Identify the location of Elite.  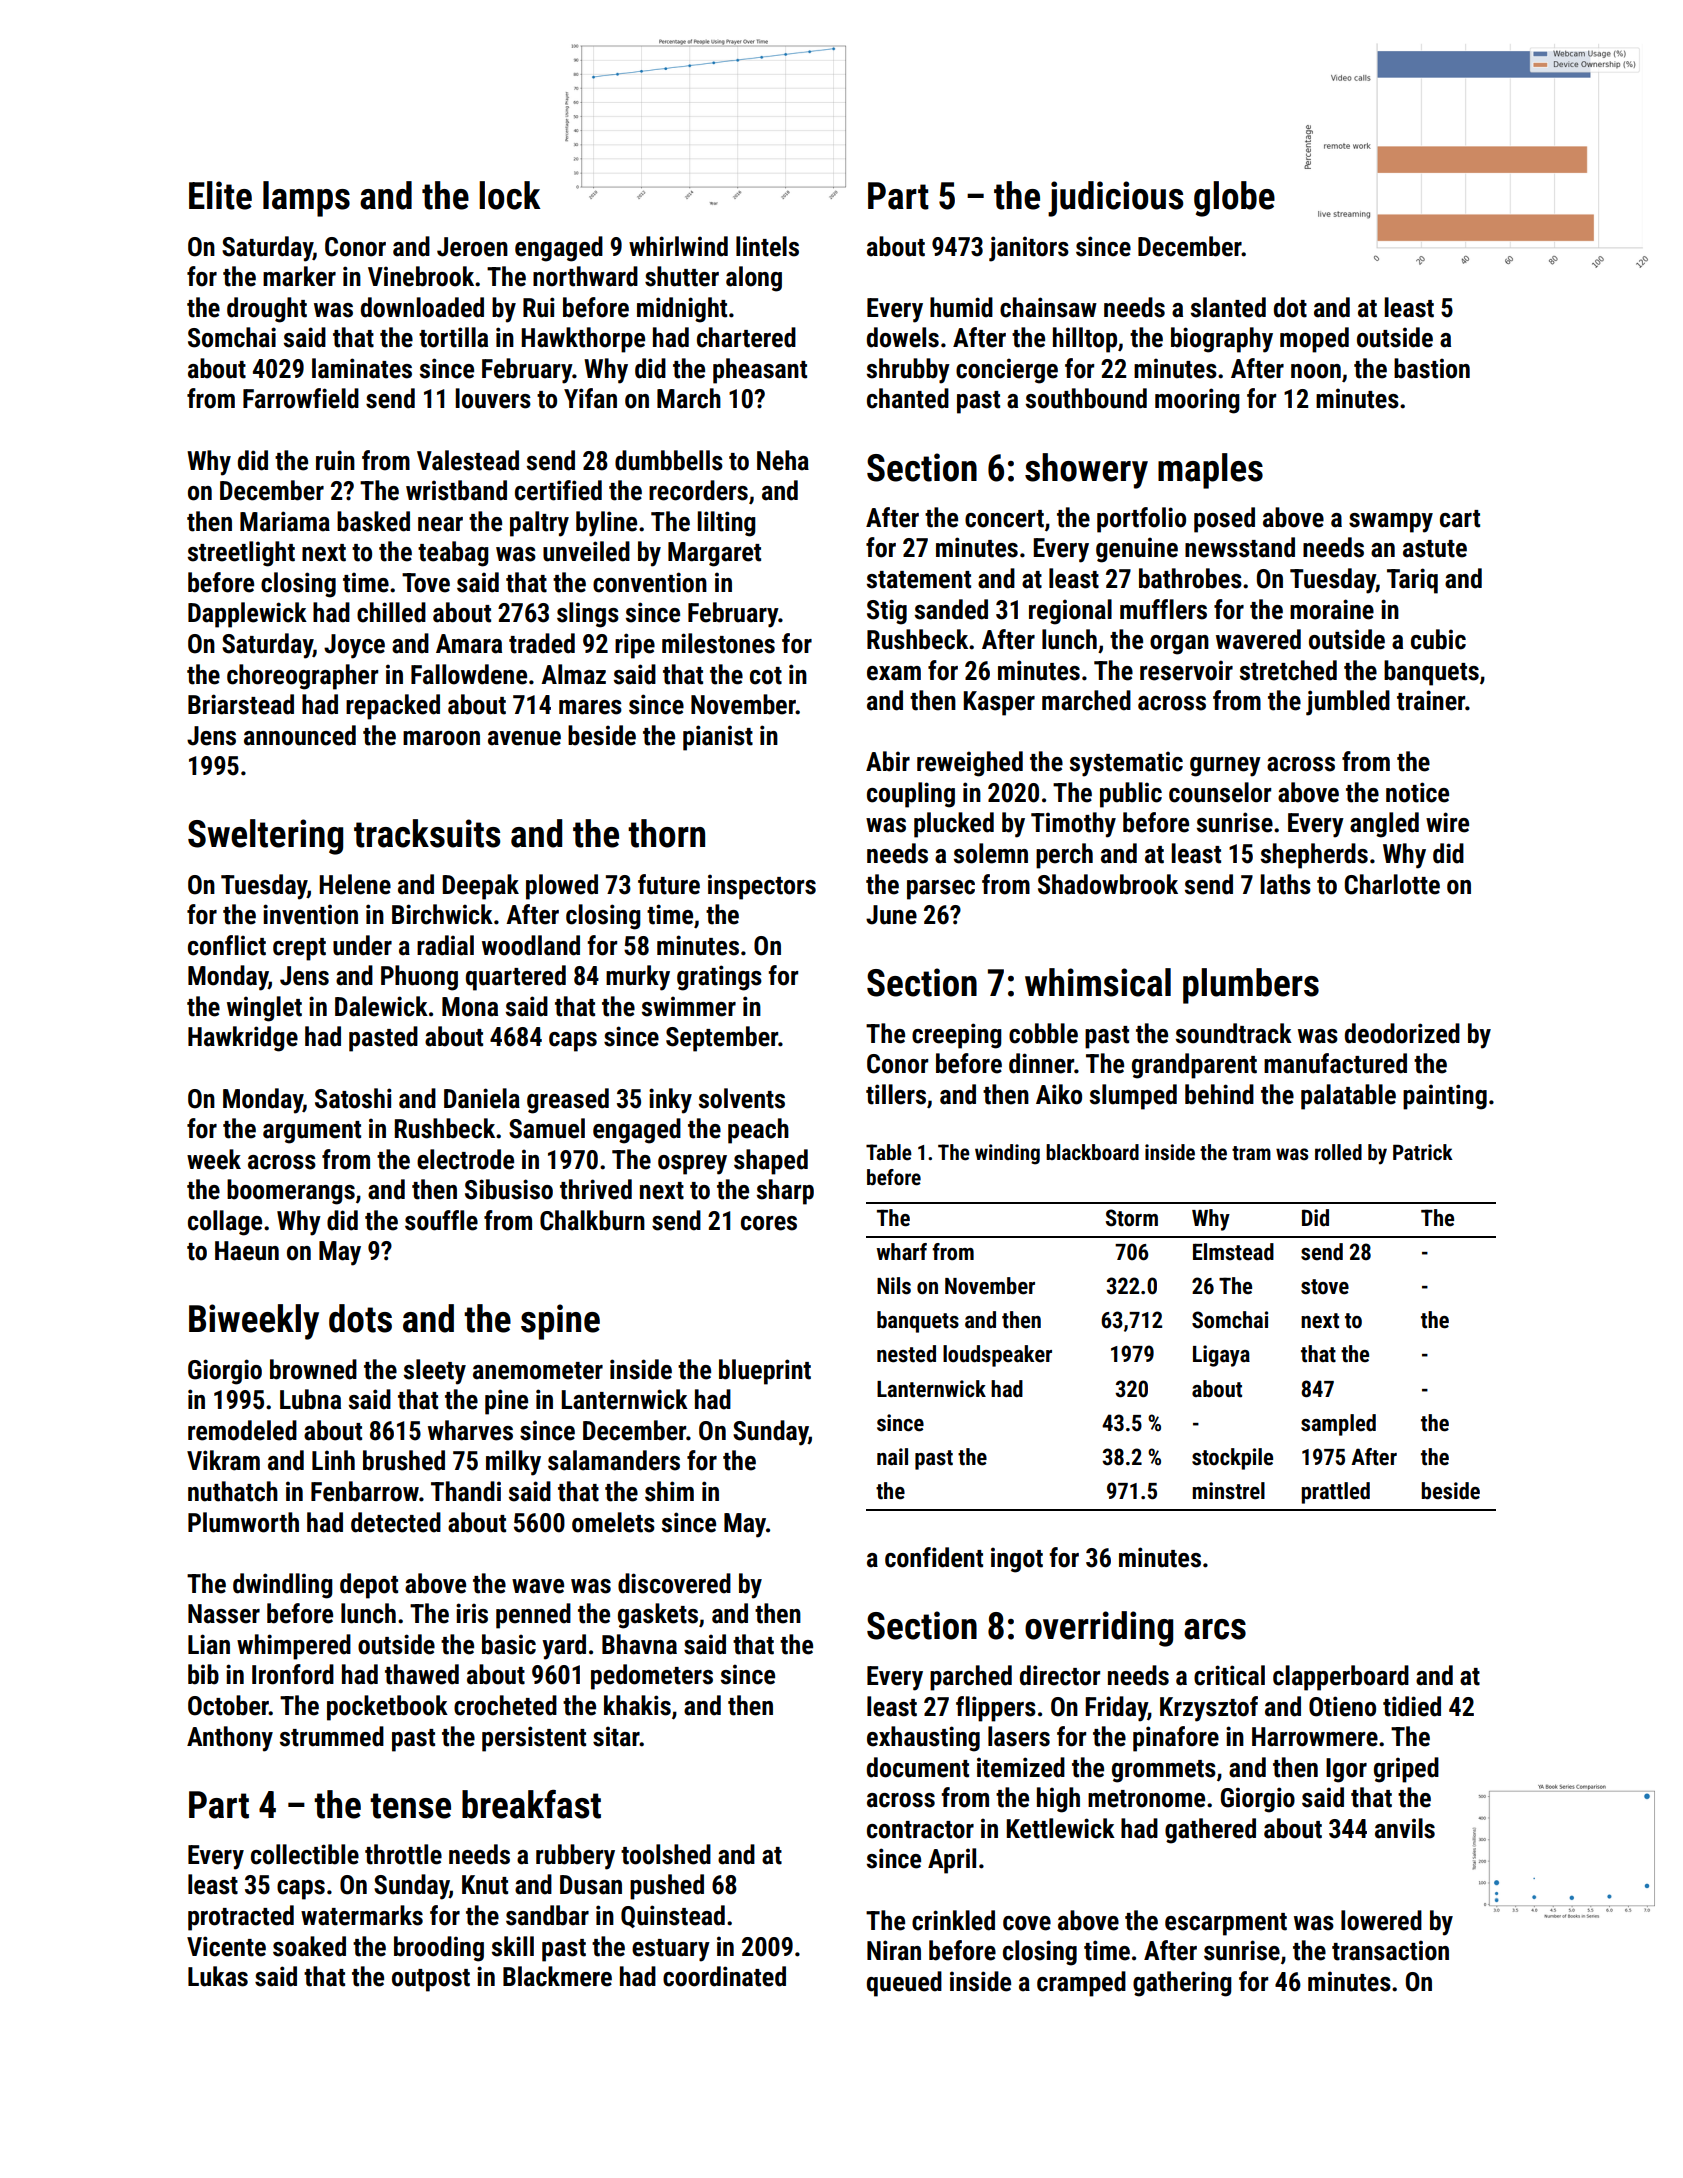
(220, 195).
